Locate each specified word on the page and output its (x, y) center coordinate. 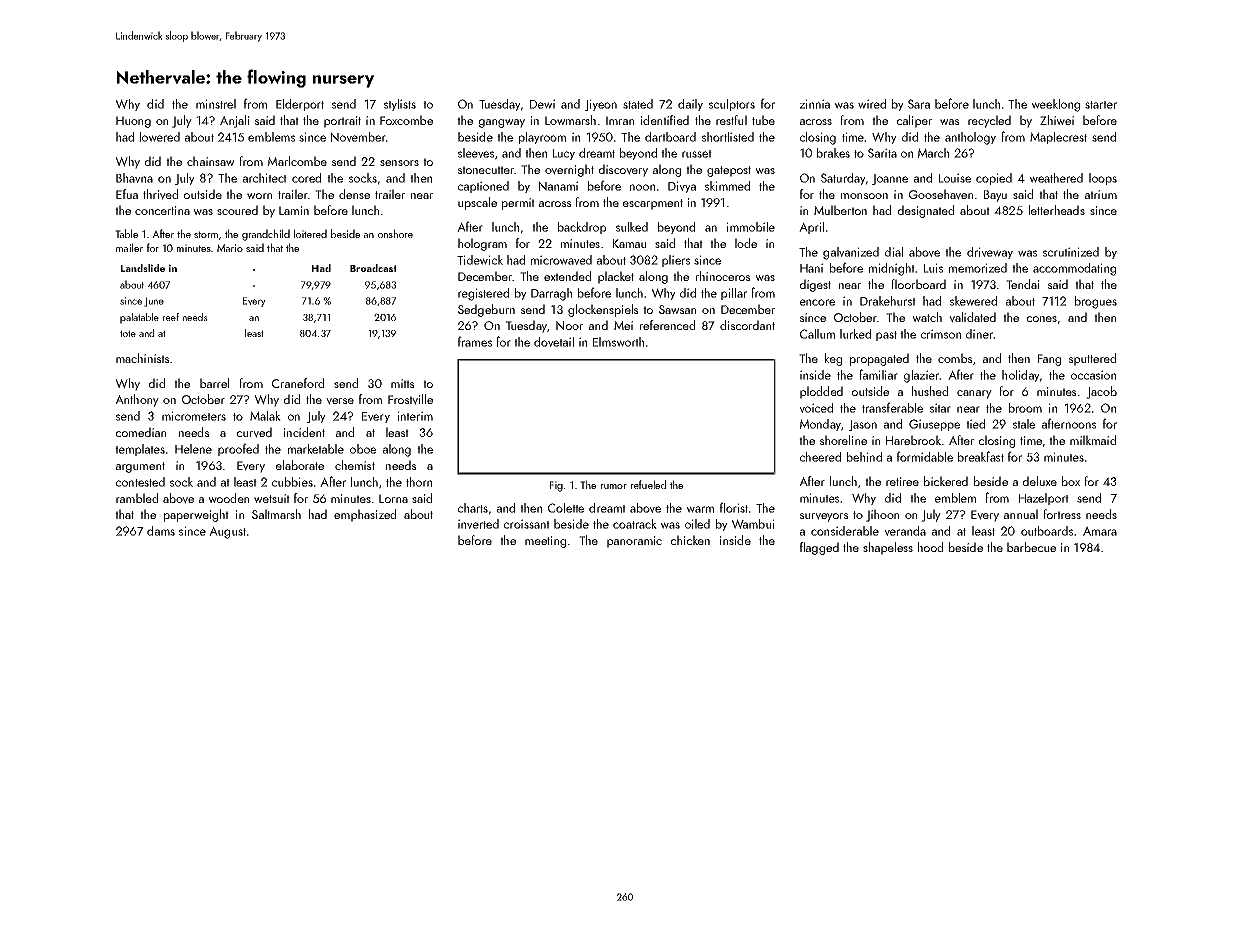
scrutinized (1071, 252)
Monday (820, 425)
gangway (502, 123)
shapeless (888, 548)
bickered (946, 481)
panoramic (634, 542)
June (154, 302)
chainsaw (210, 161)
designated (926, 211)
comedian (141, 432)
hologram (482, 244)
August (227, 532)
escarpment (653, 204)
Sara (919, 104)
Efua (127, 194)
